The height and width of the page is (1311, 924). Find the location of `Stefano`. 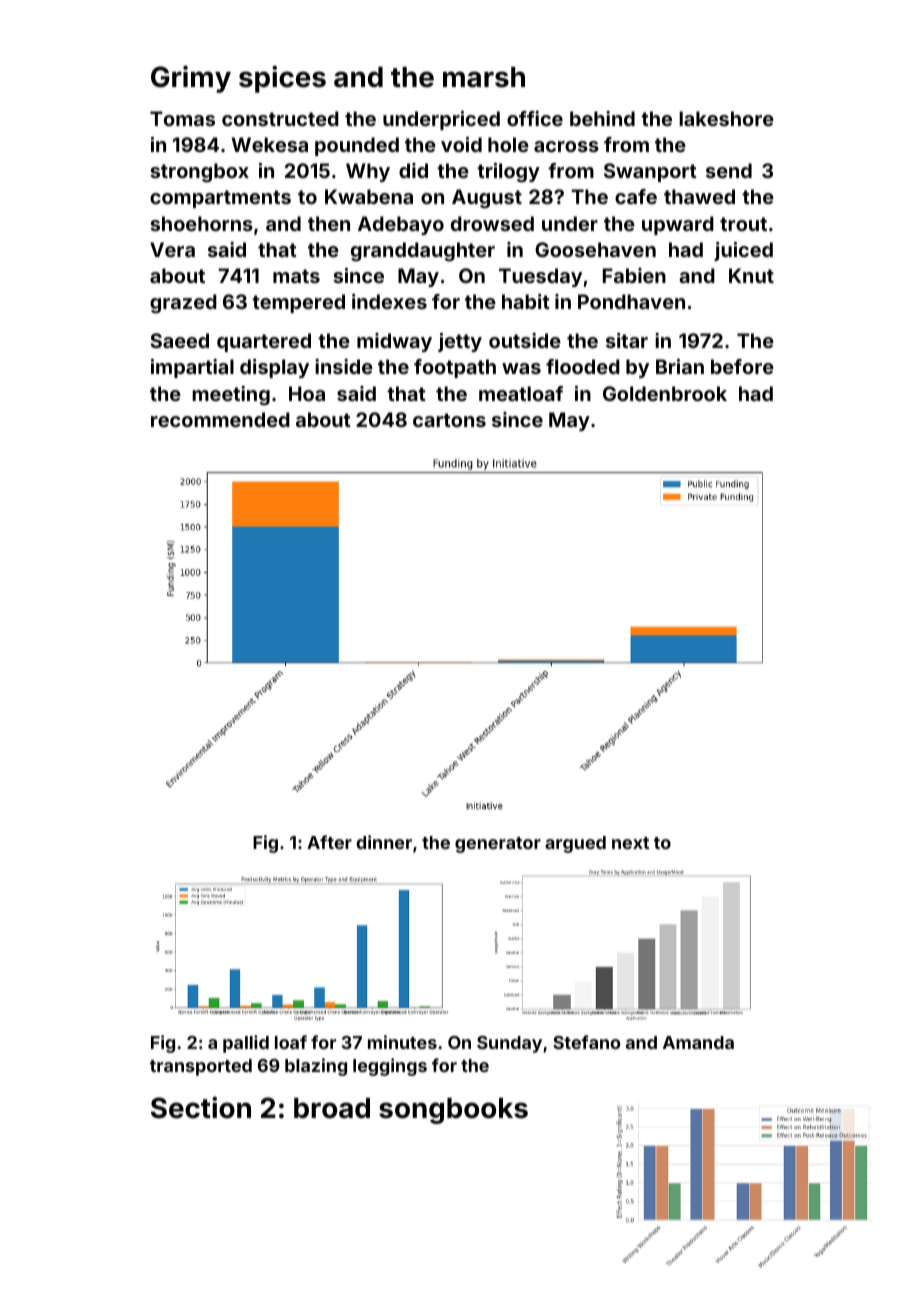

Stefano is located at coordinates (586, 1042).
